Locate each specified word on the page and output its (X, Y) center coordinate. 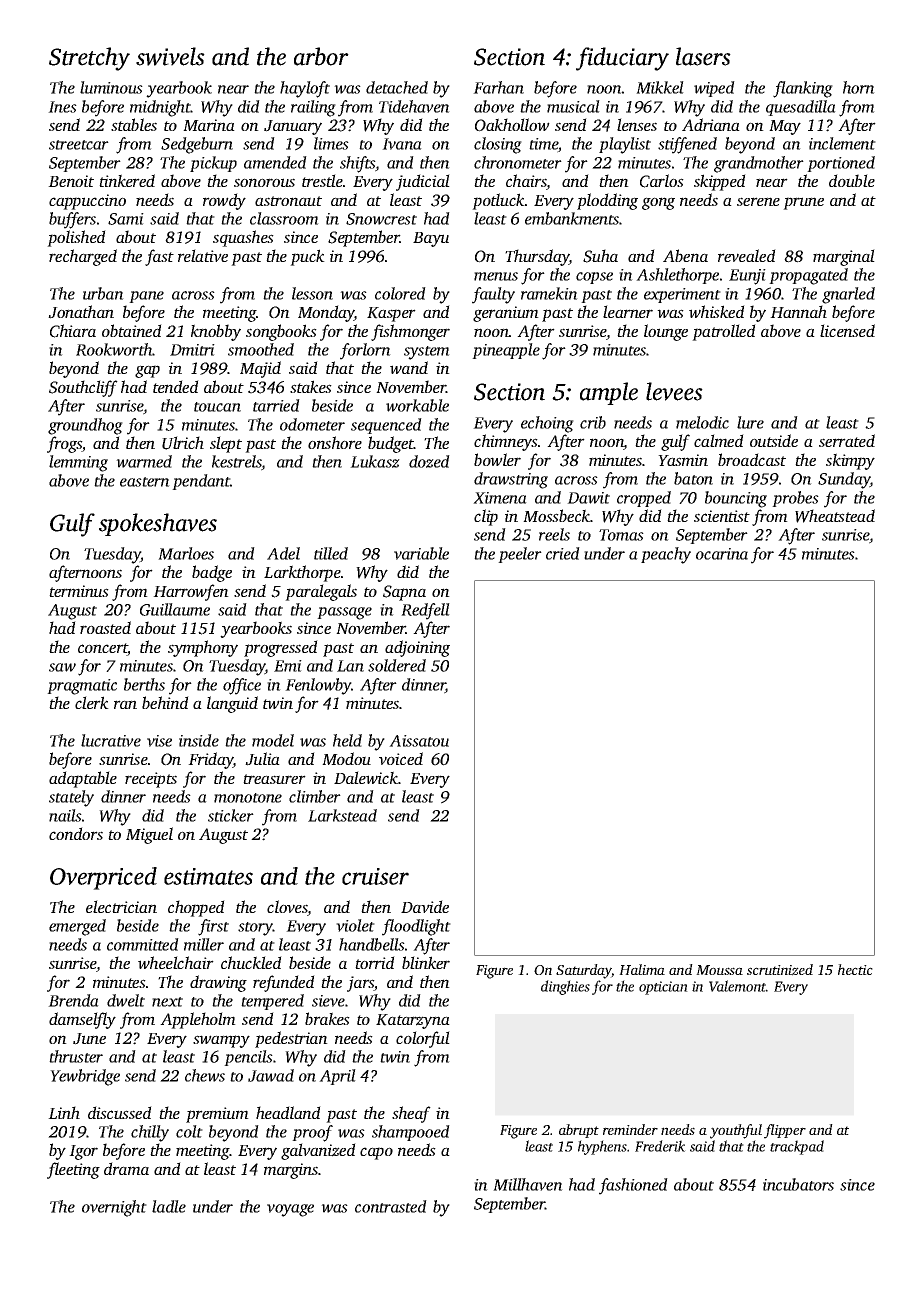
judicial (423, 182)
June (89, 1039)
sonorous (264, 182)
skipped (720, 182)
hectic (855, 969)
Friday (210, 760)
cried (563, 553)
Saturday (584, 971)
